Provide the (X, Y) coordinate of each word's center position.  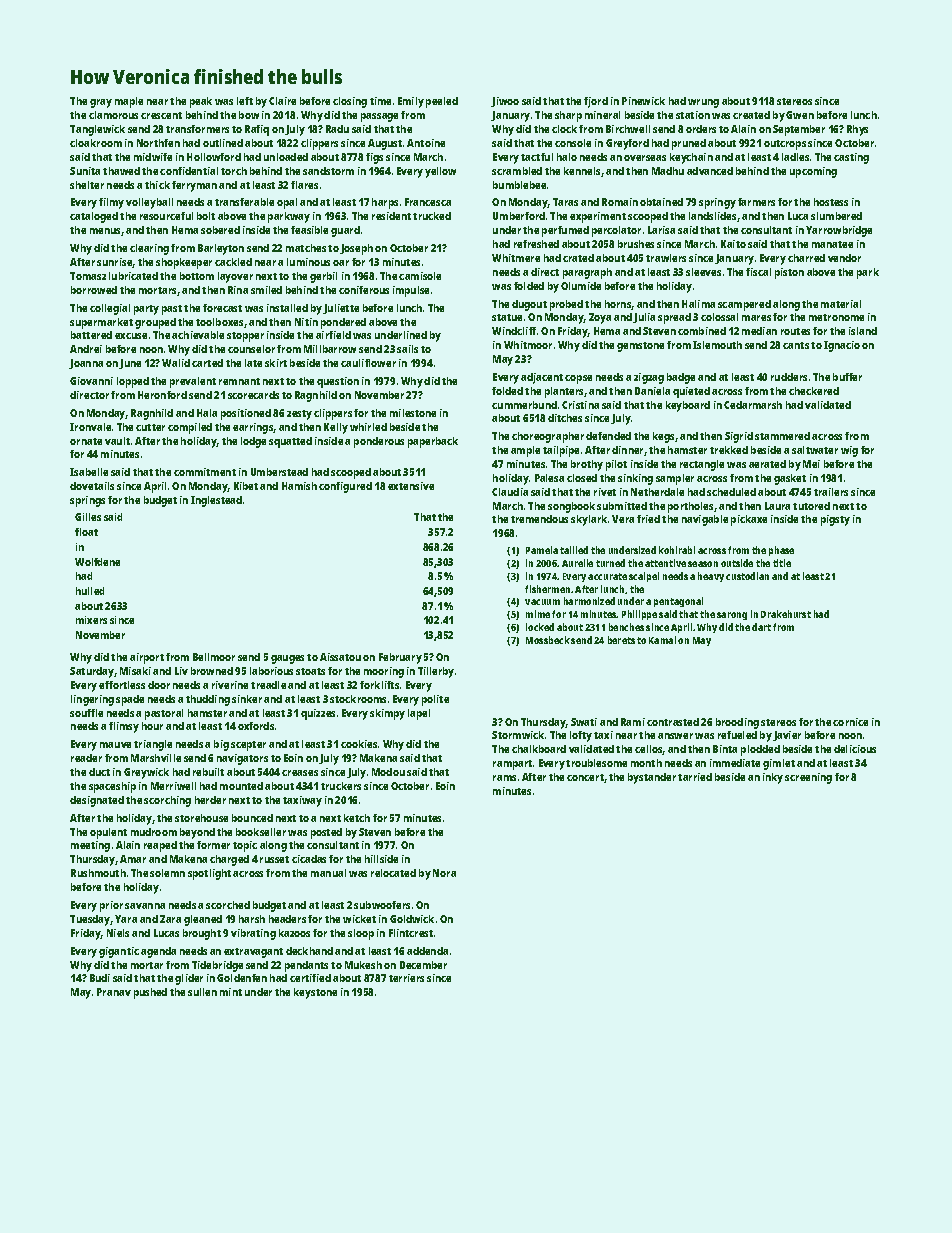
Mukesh (363, 965)
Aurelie (577, 563)
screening (808, 778)
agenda (158, 952)
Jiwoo (505, 102)
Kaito (733, 244)
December (423, 965)
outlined (223, 143)
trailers (831, 492)
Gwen (800, 115)
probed (566, 305)
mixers (91, 620)
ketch (357, 818)
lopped (133, 382)
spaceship (112, 787)
